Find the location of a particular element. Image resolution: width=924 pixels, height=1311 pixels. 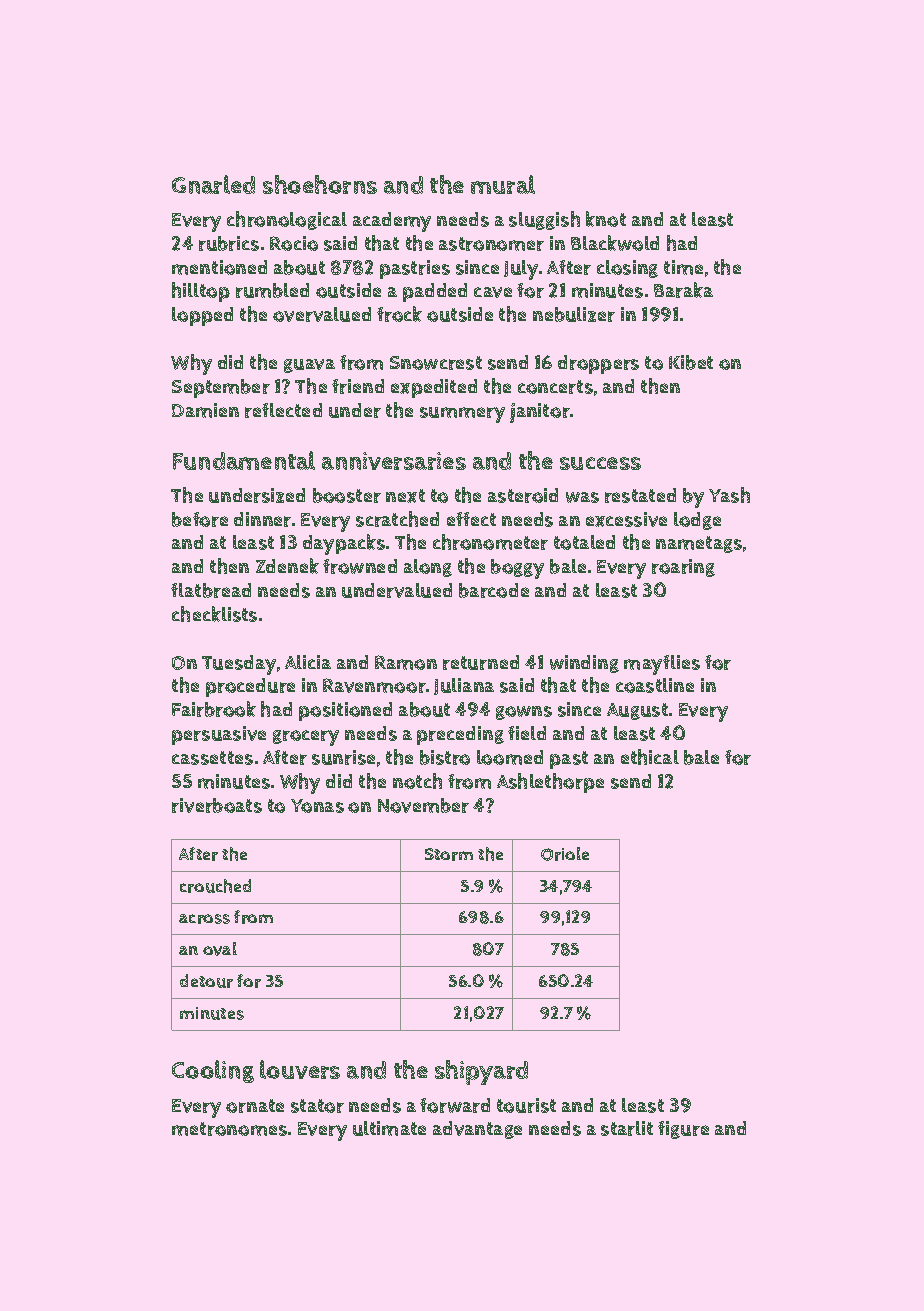

Gnarled is located at coordinates (213, 184).
